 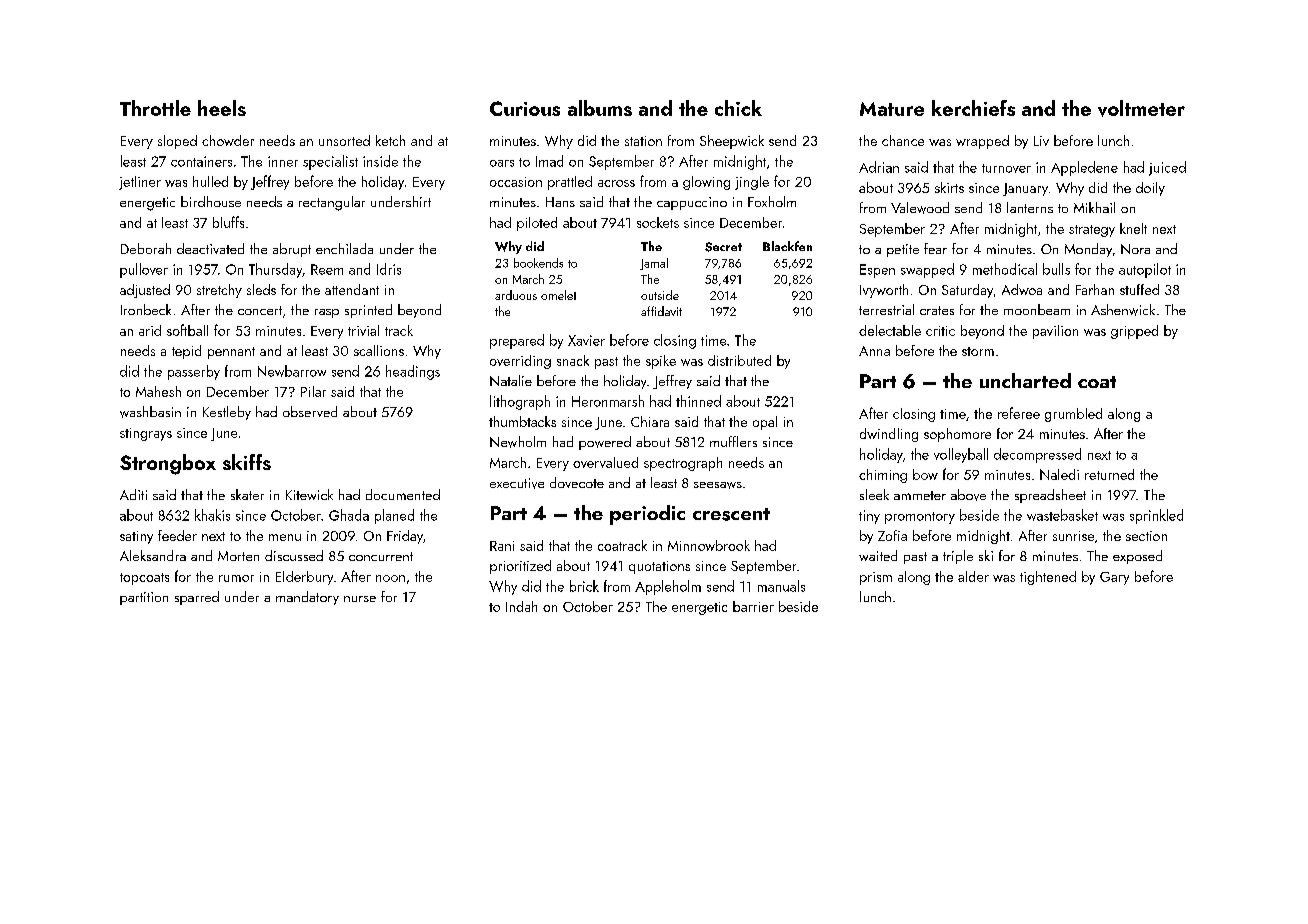 What do you see at coordinates (661, 311) in the image?
I see `affidavit` at bounding box center [661, 311].
